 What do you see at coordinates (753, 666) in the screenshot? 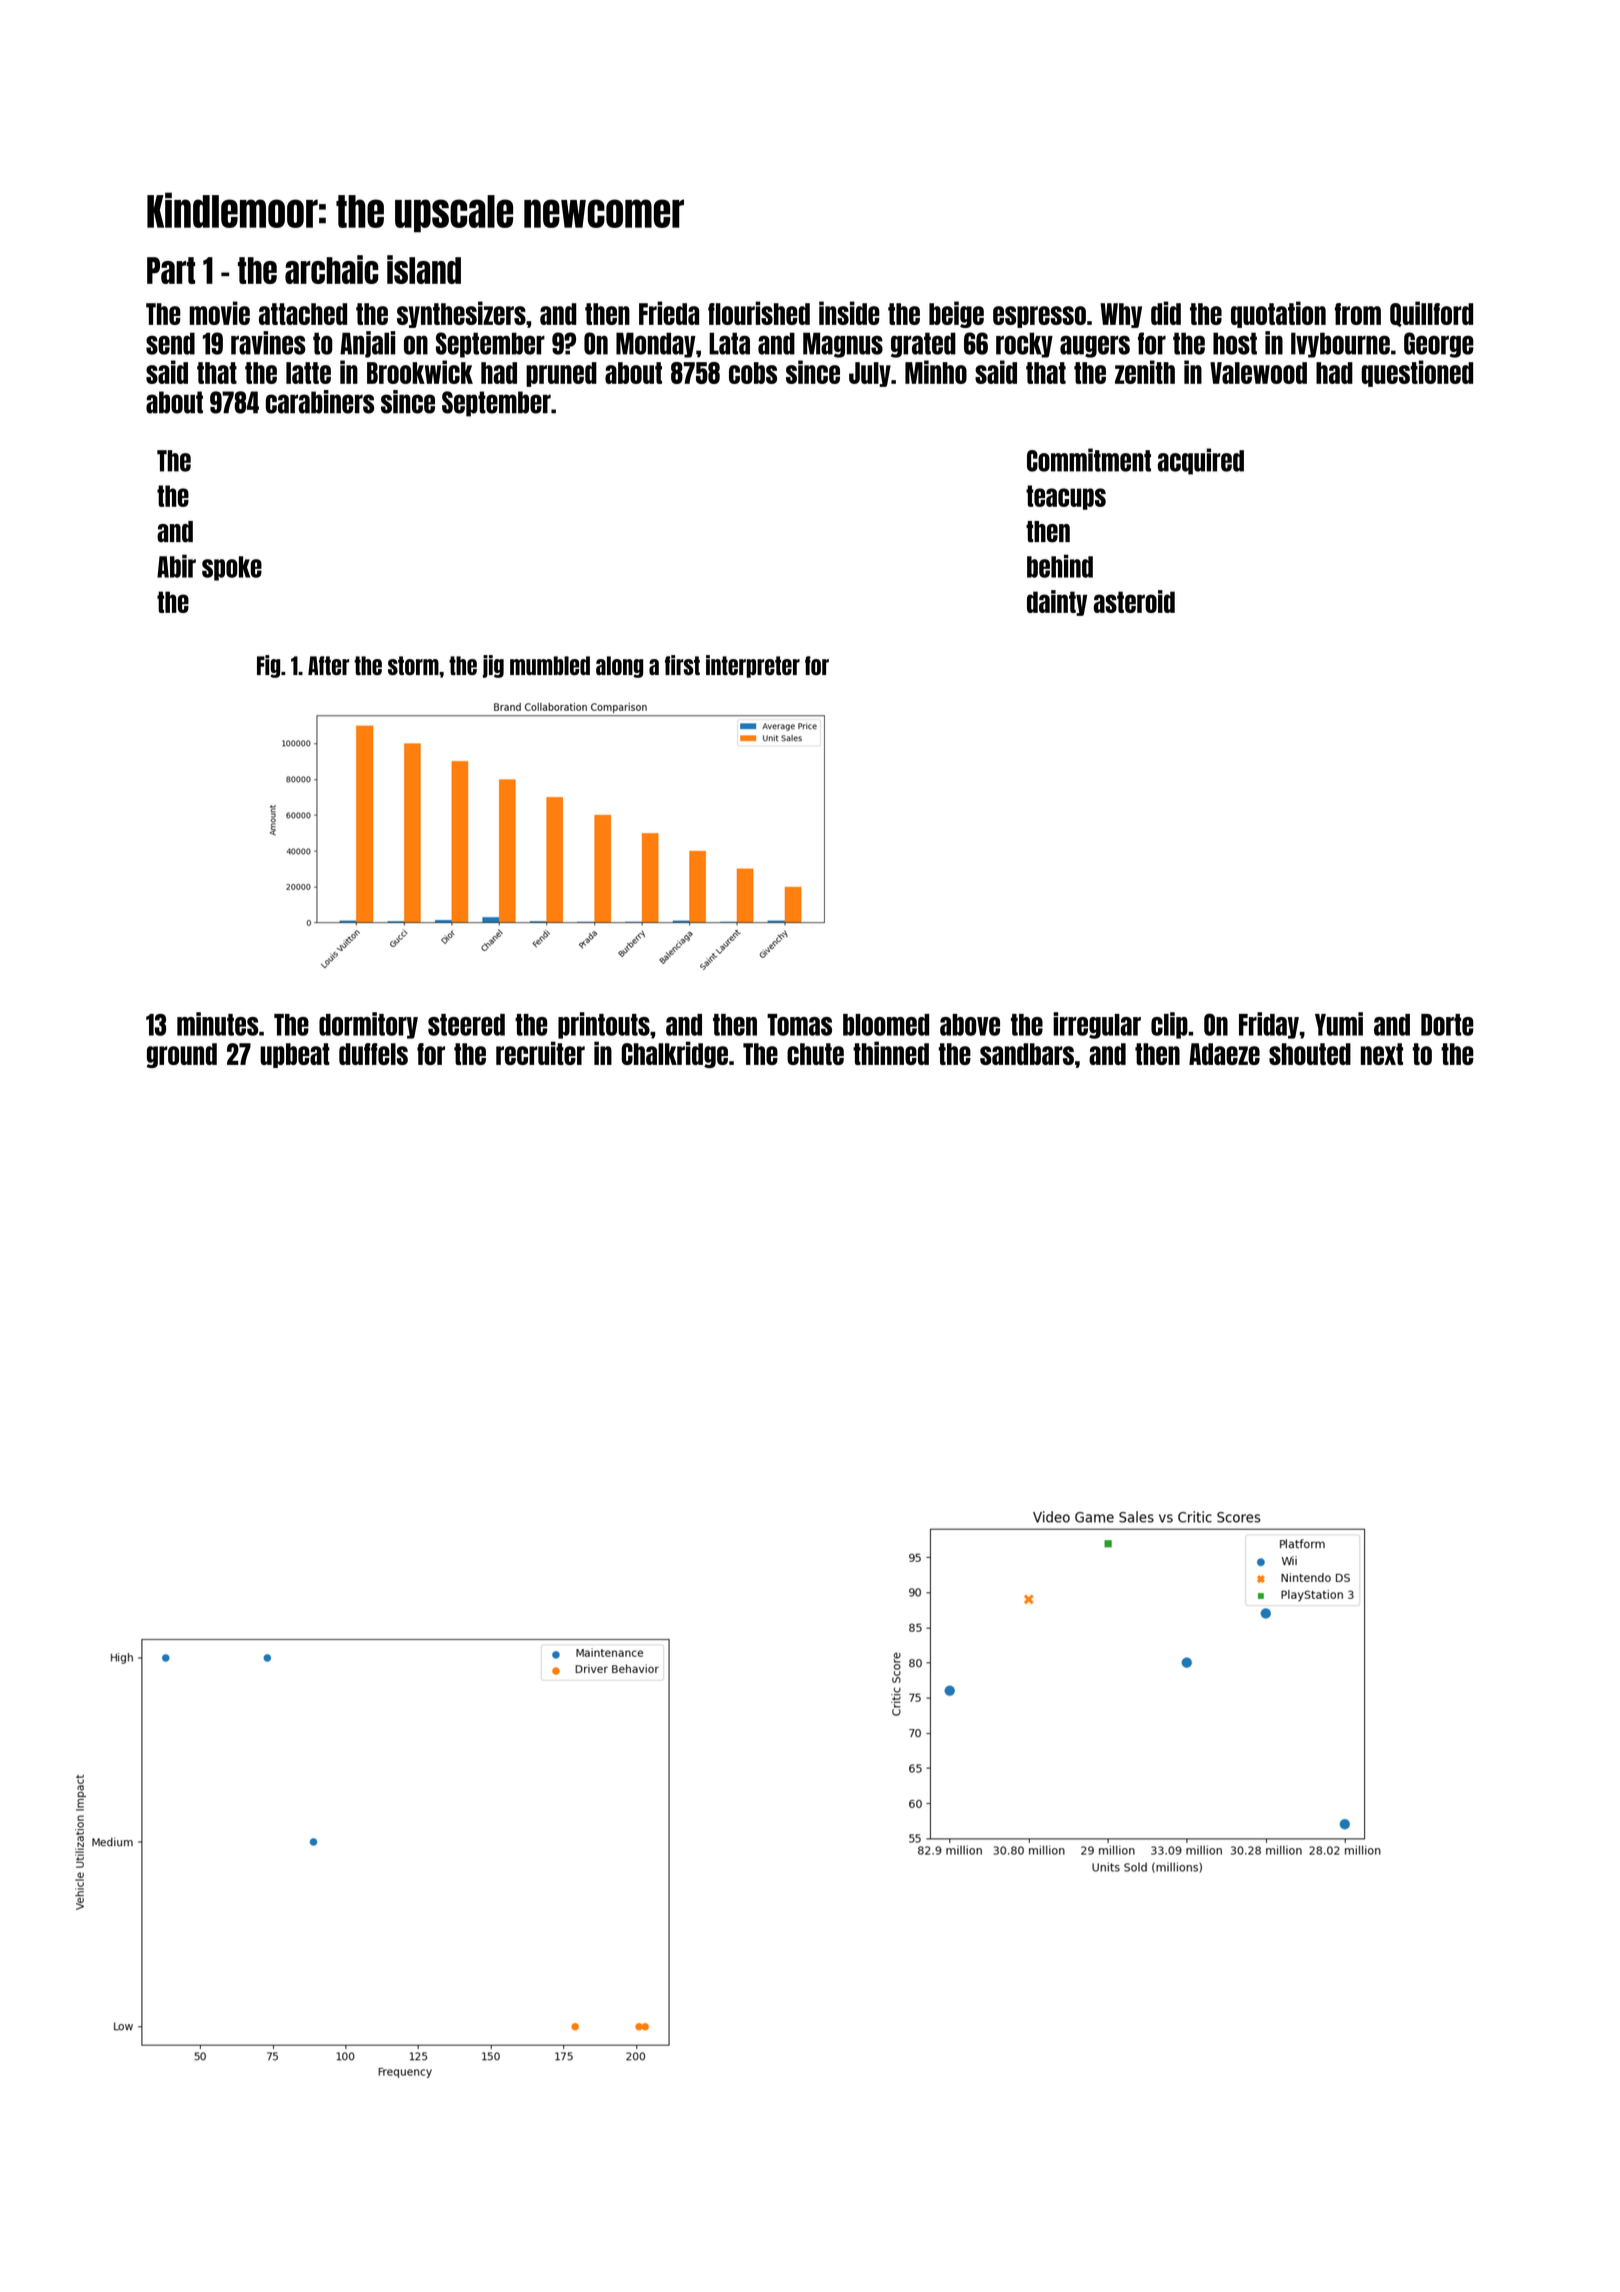
I see `interpreter` at bounding box center [753, 666].
